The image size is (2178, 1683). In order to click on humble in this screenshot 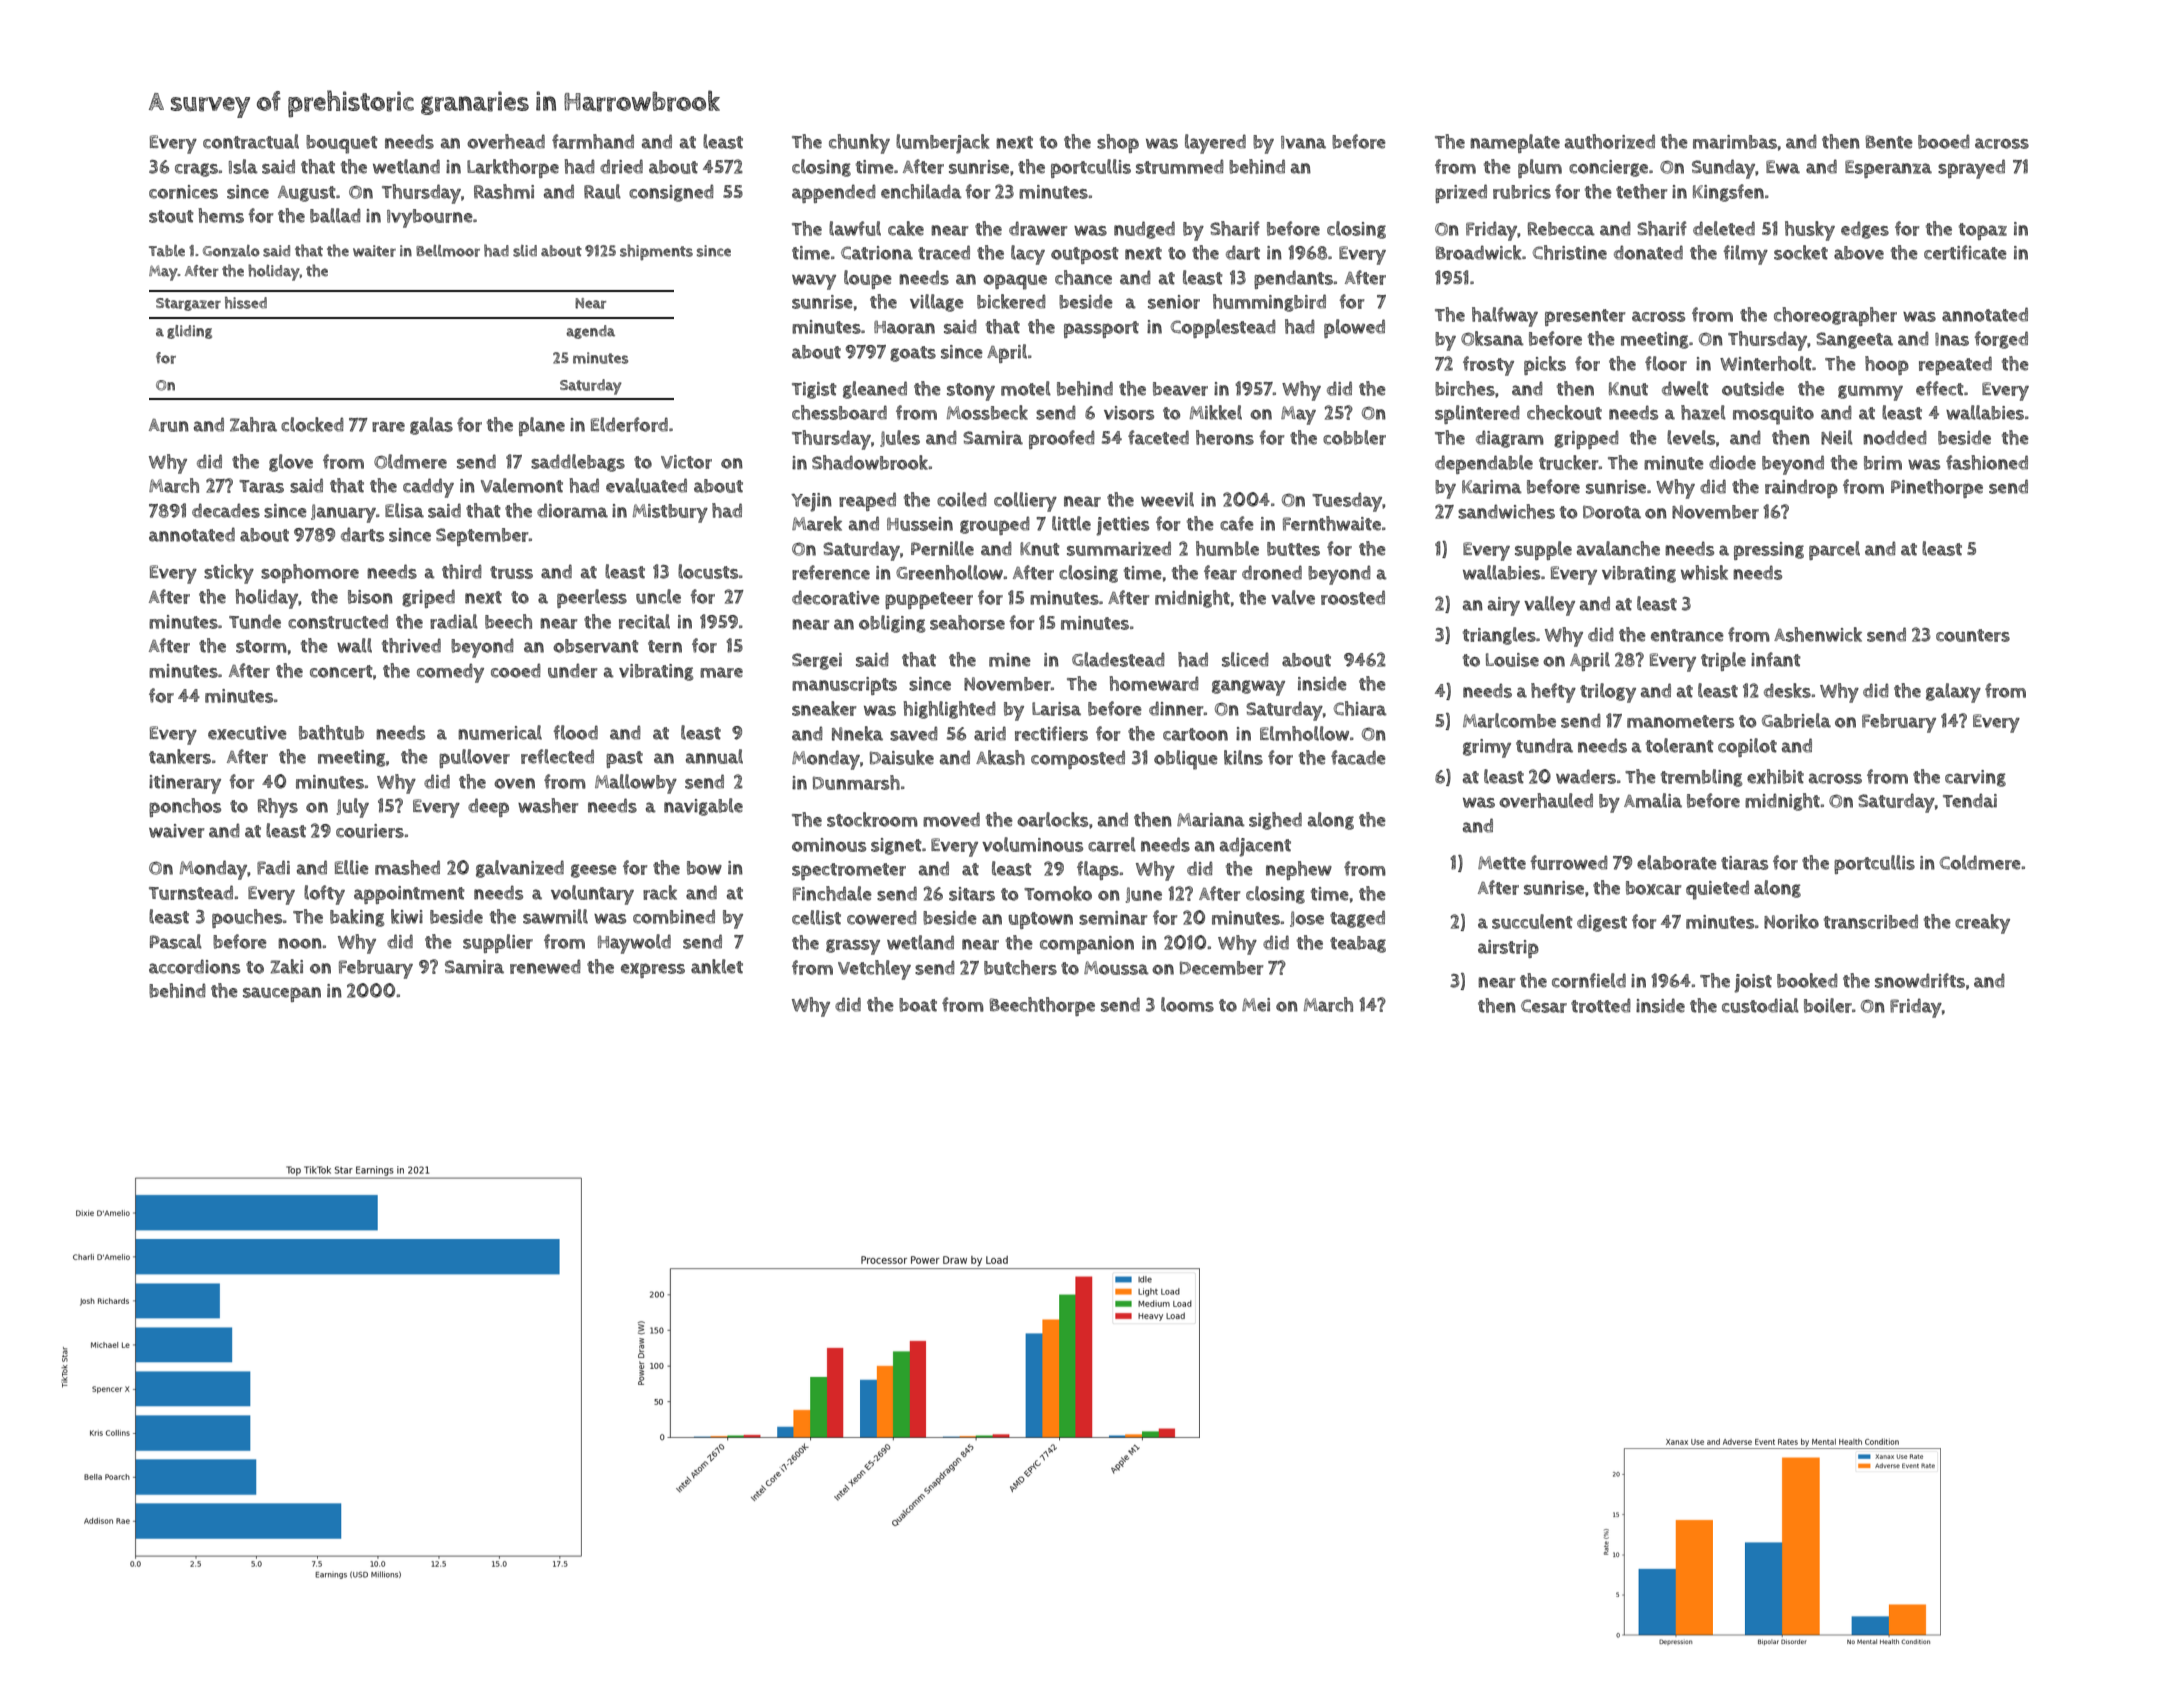, I will do `click(1227, 548)`.
